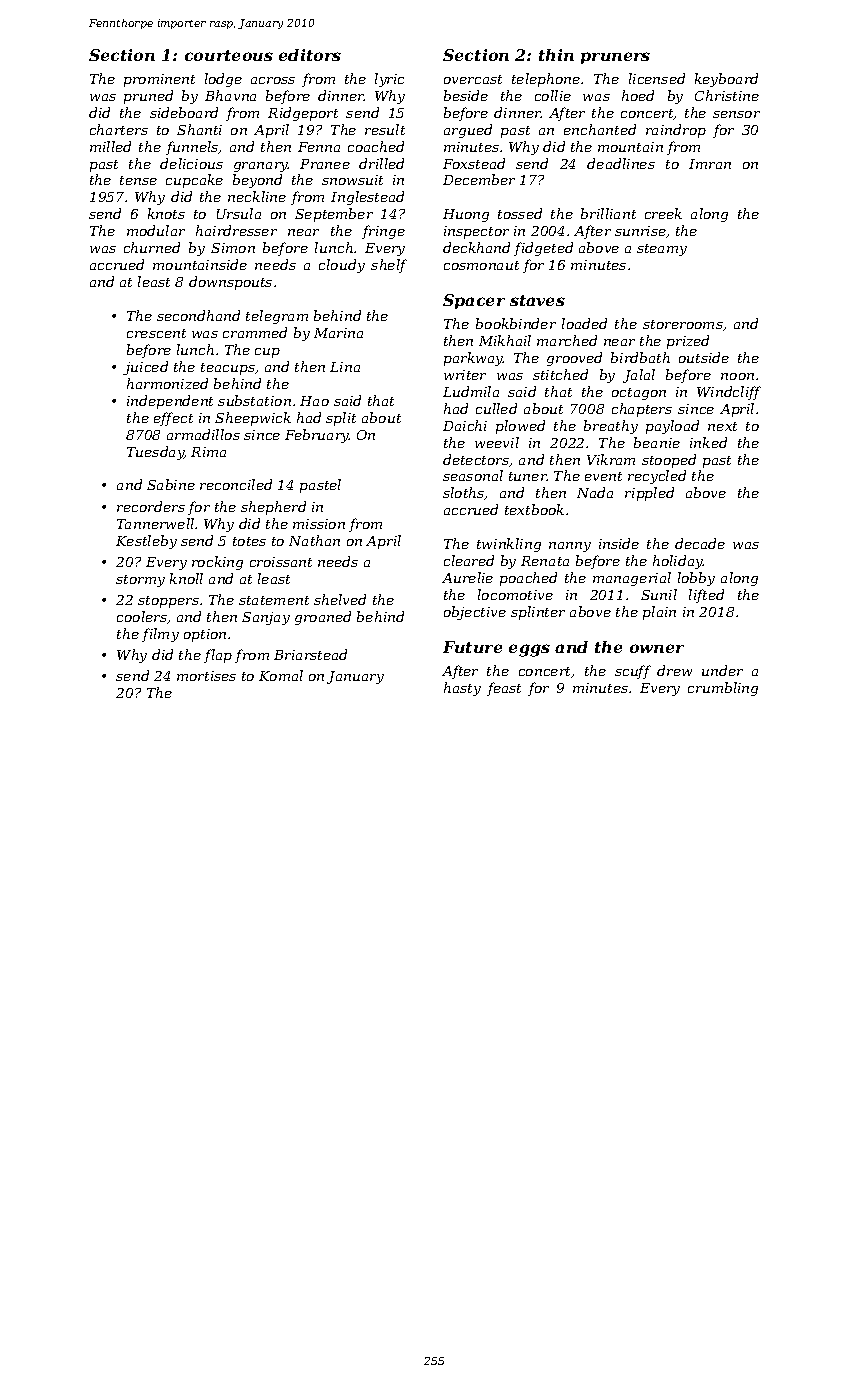 The height and width of the image is (1400, 849). What do you see at coordinates (206, 676) in the image?
I see `mortises` at bounding box center [206, 676].
